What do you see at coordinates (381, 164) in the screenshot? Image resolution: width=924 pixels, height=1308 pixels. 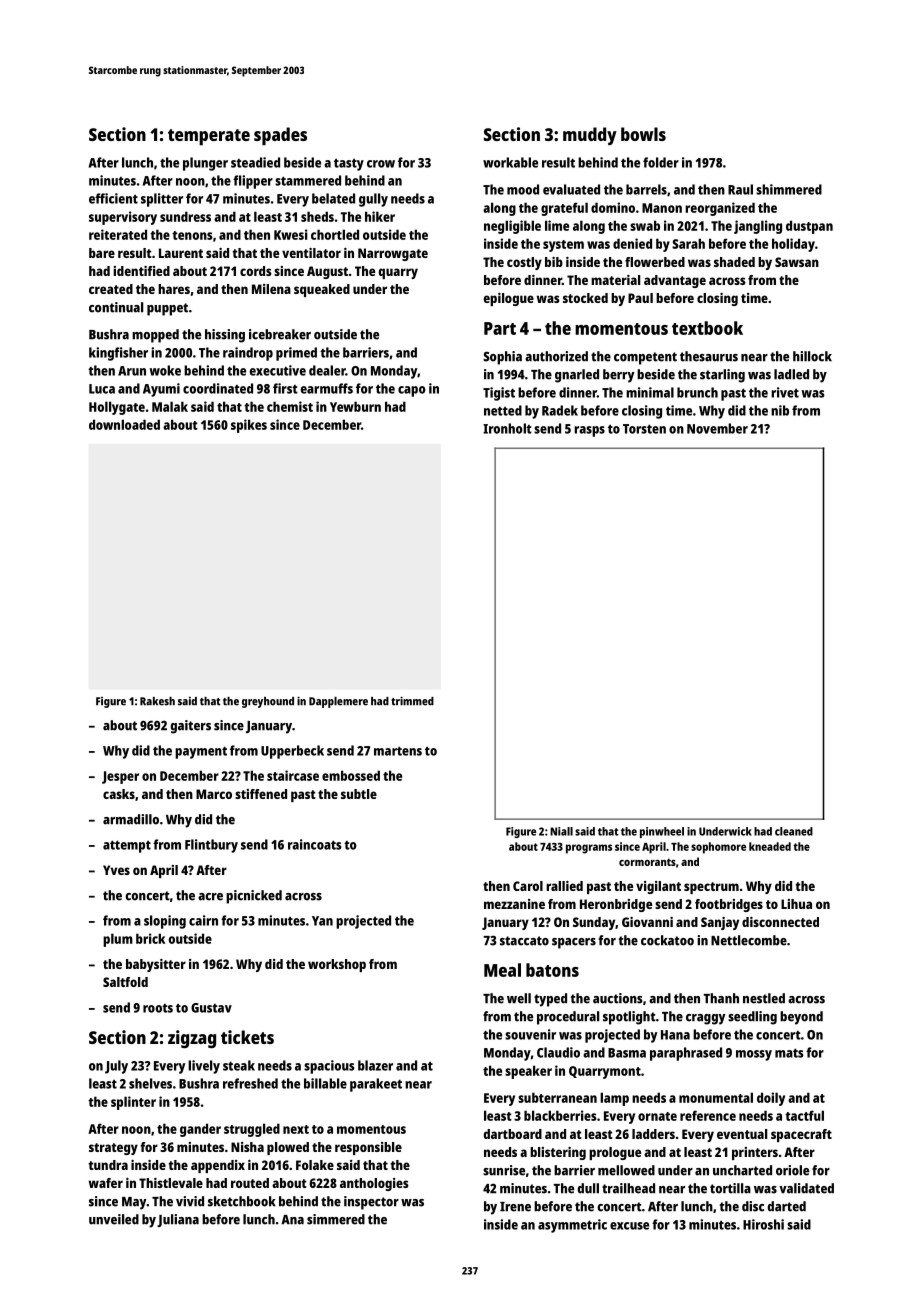 I see `crow` at bounding box center [381, 164].
